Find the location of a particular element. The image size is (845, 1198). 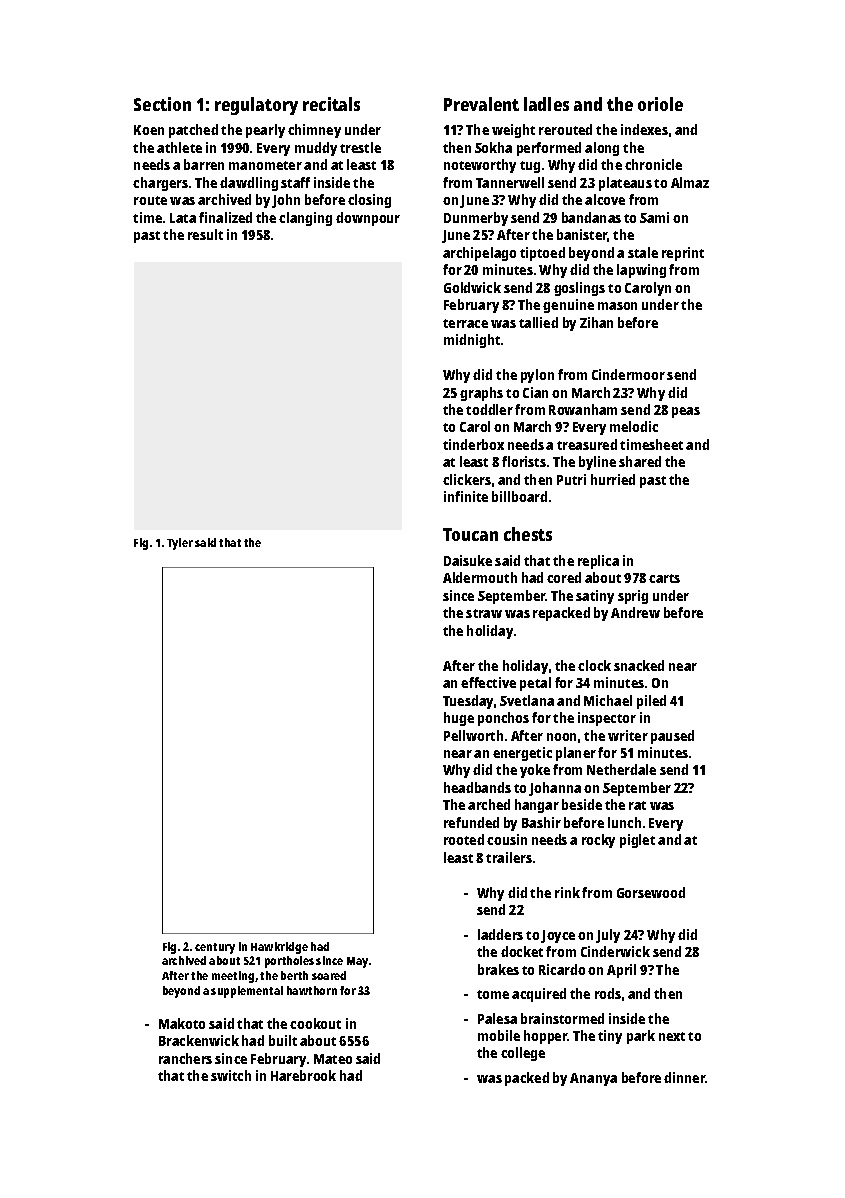

tinderbox is located at coordinates (473, 444).
